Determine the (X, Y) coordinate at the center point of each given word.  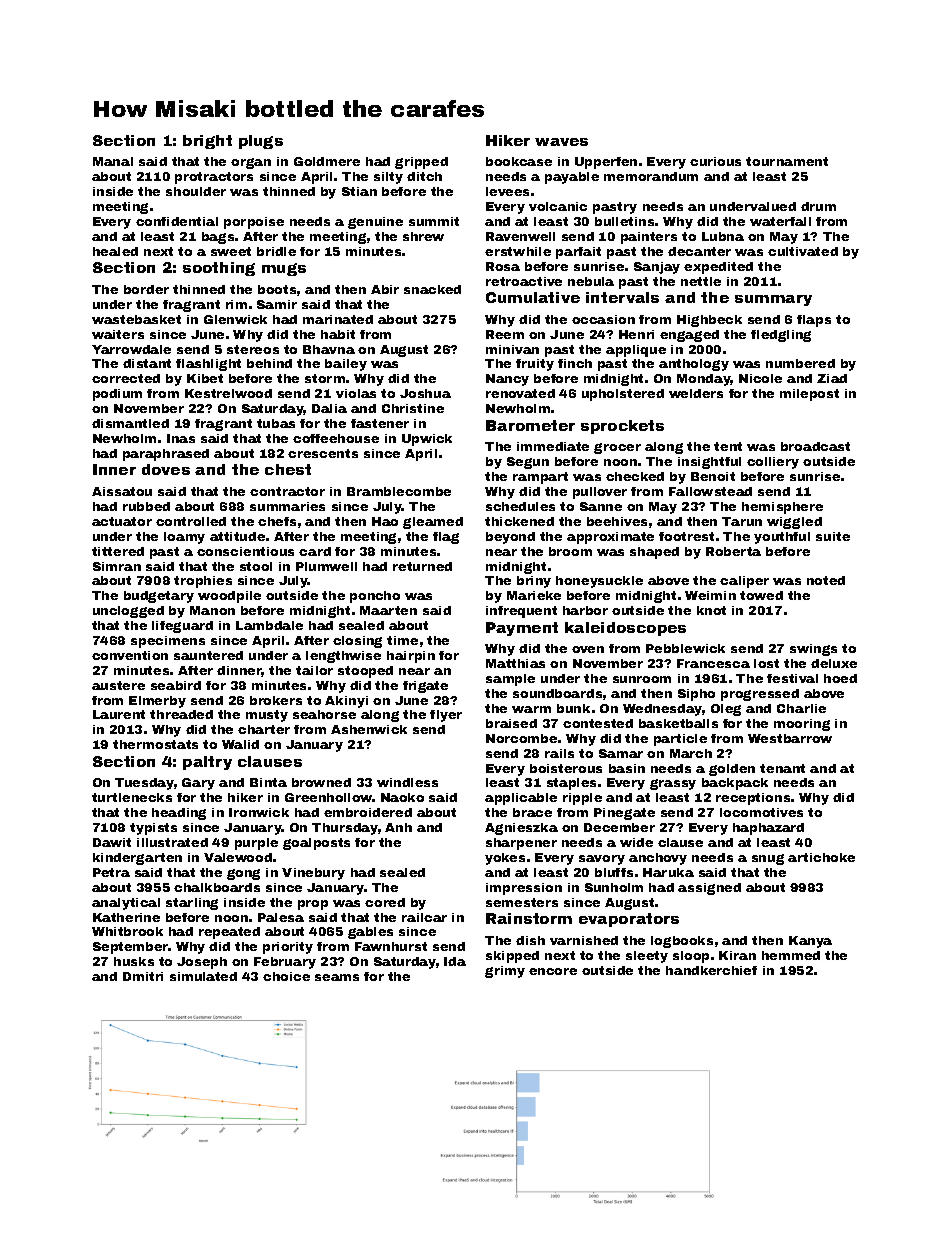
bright (207, 142)
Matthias (515, 663)
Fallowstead (710, 491)
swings (813, 650)
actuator (122, 521)
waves (561, 142)
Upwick (427, 440)
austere (118, 685)
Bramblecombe (399, 491)
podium (117, 395)
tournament (787, 161)
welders (696, 393)
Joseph (202, 963)
